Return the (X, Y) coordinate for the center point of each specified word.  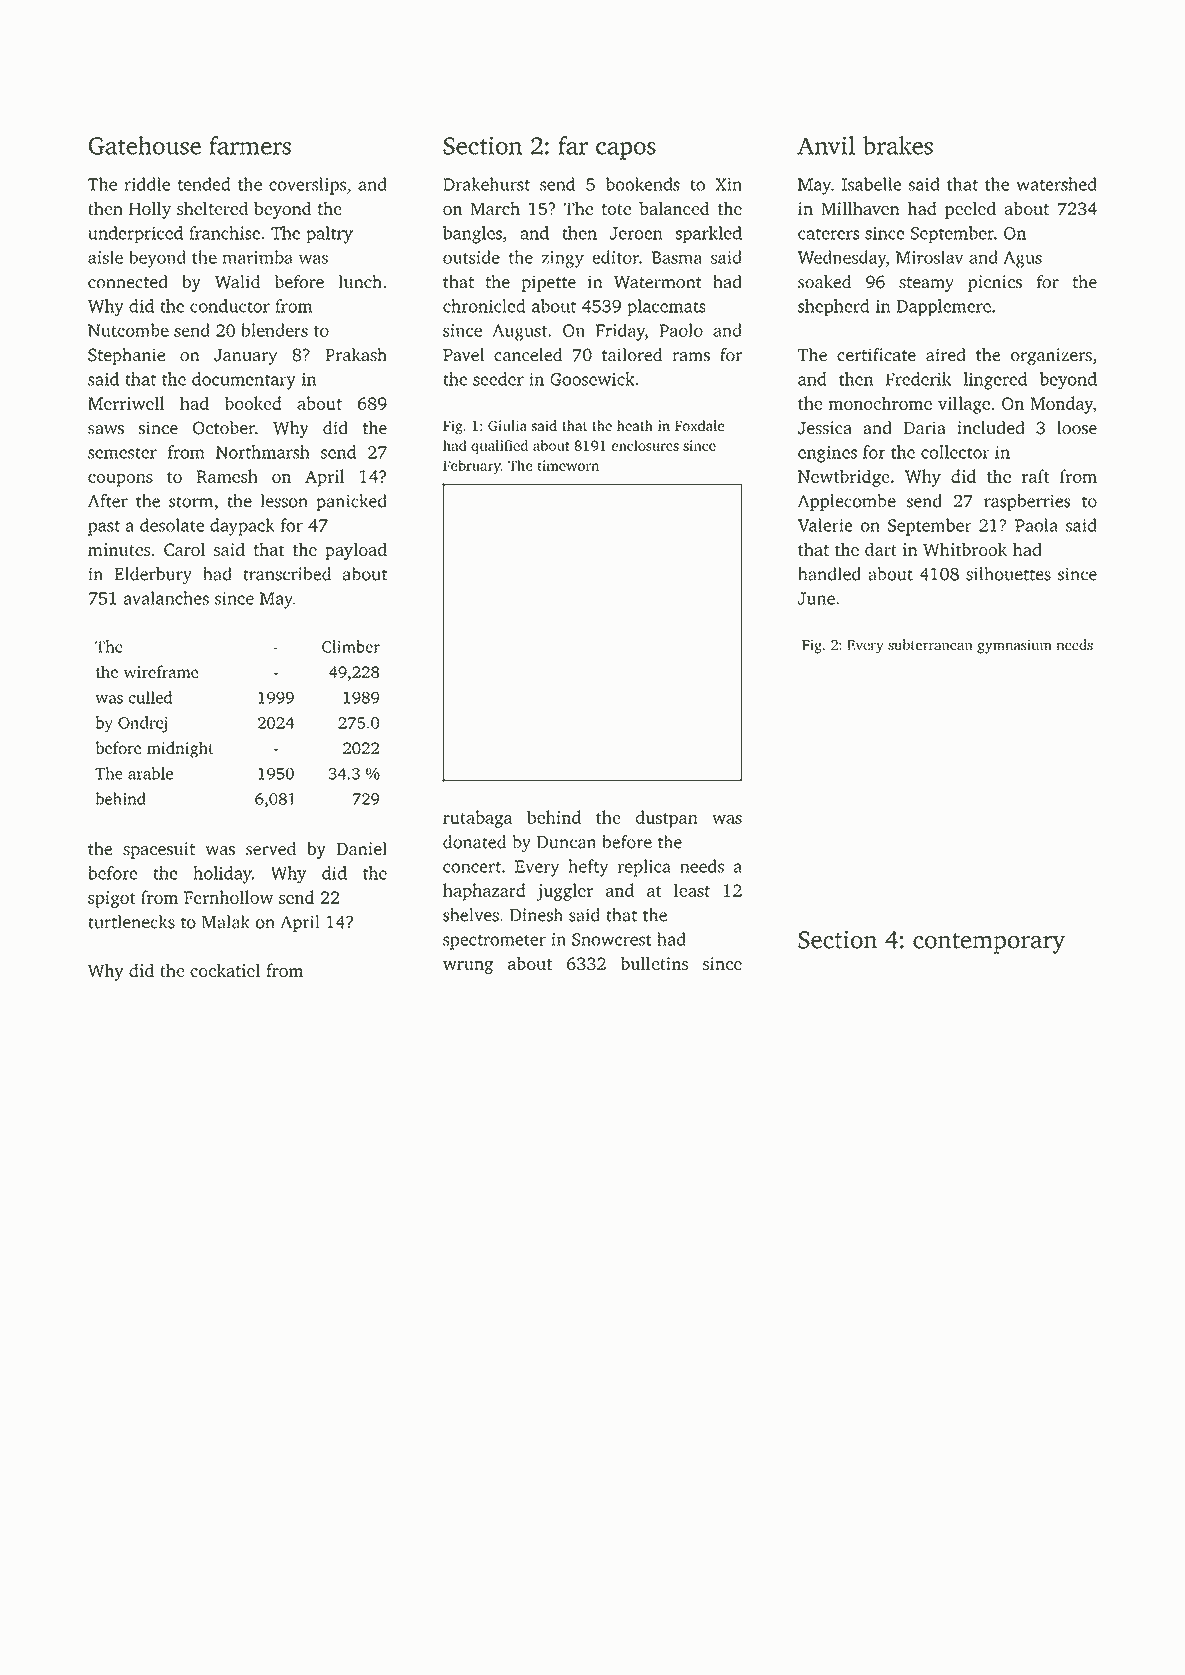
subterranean (930, 644)
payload (356, 551)
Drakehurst (486, 184)
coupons (120, 480)
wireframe (161, 671)
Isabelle (871, 184)
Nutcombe (128, 330)
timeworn (568, 465)
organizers (1051, 356)
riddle (147, 184)
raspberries (1027, 502)
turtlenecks (131, 922)
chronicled (484, 306)
